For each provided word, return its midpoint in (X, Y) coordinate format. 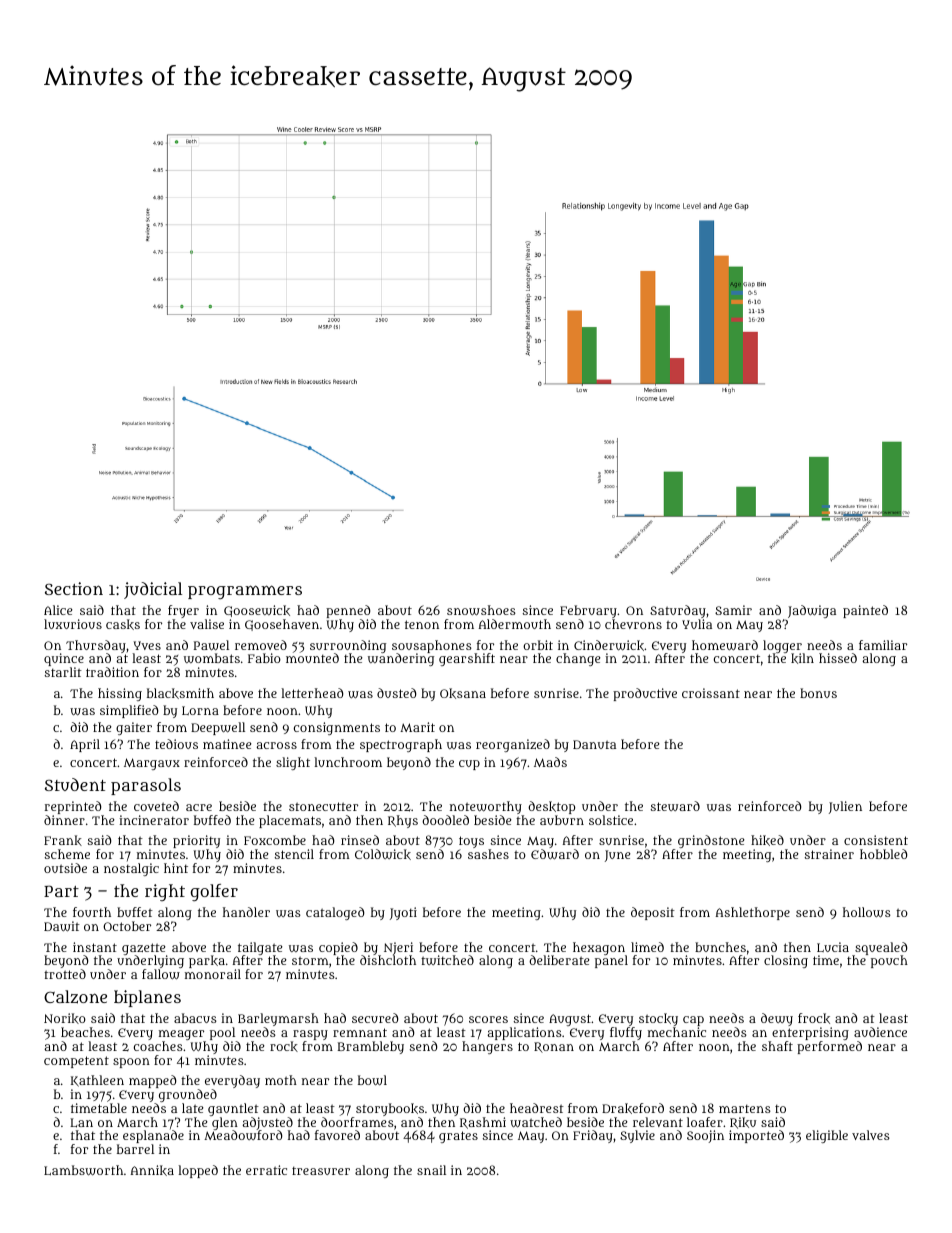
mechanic (677, 1032)
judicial (153, 590)
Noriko (65, 1018)
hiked (767, 840)
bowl (372, 1080)
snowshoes (481, 610)
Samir (733, 610)
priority (196, 842)
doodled (445, 820)
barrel (135, 1149)
